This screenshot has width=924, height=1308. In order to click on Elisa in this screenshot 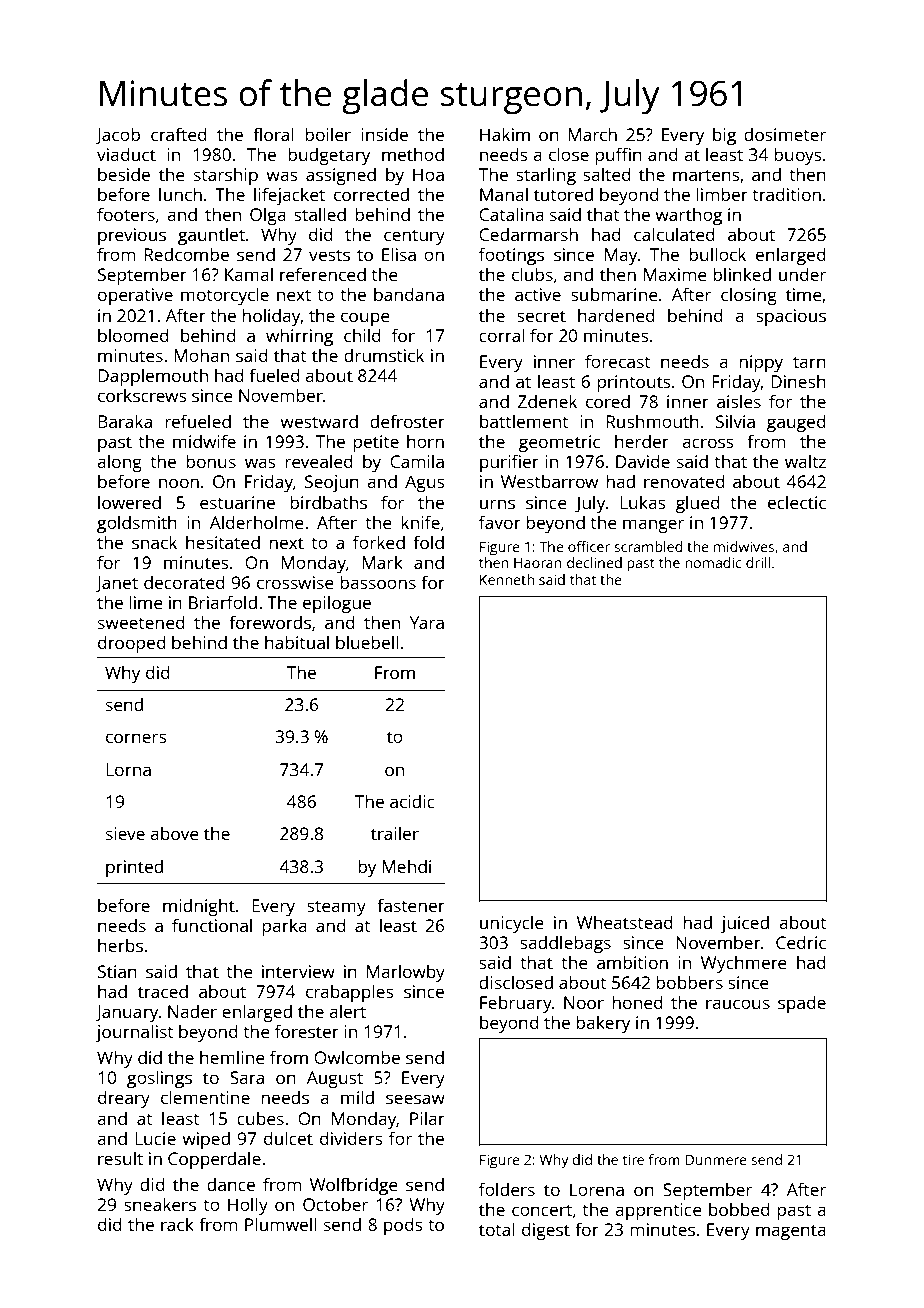, I will do `click(399, 254)`.
